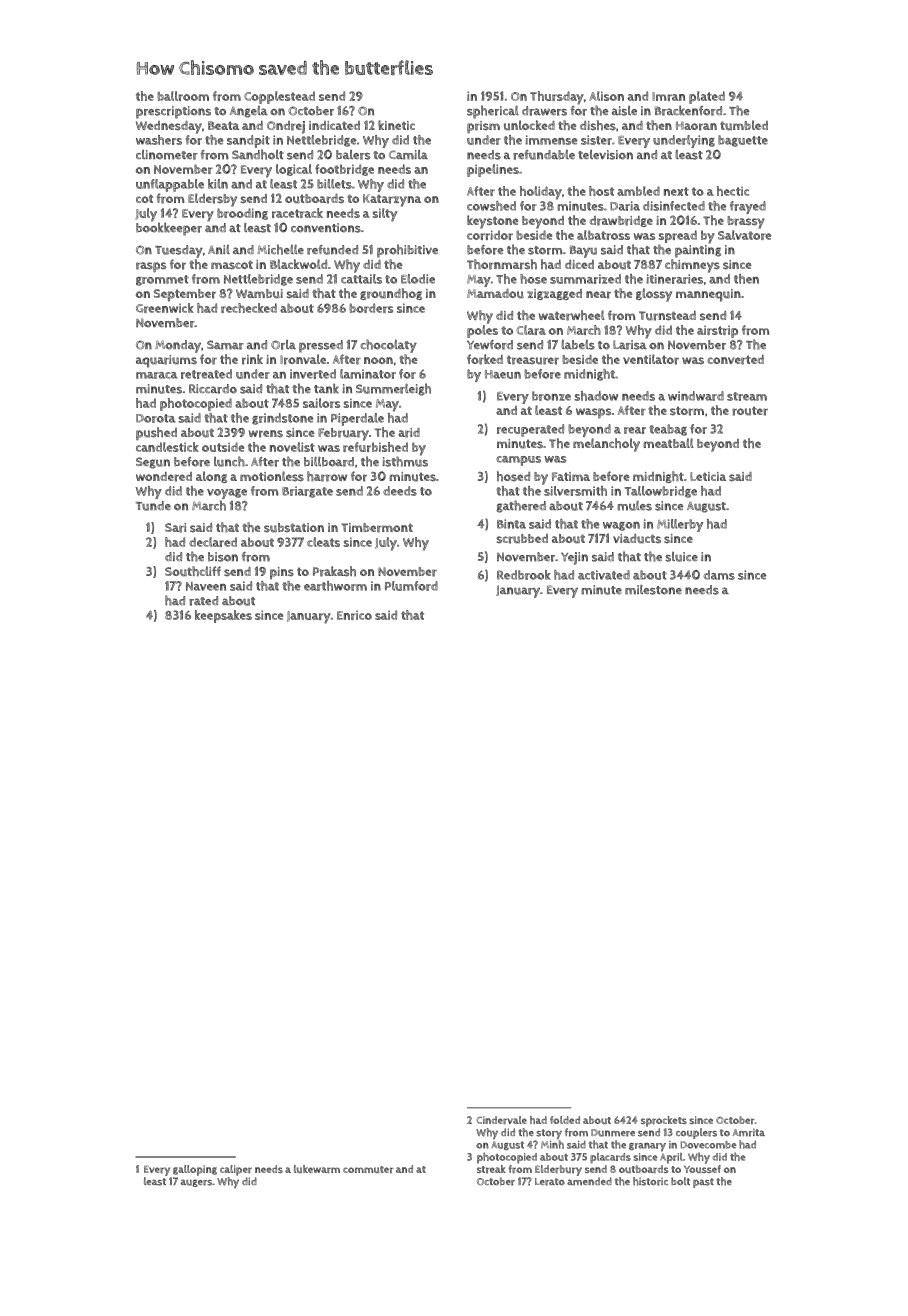 The height and width of the screenshot is (1316, 908). Describe the element at coordinates (565, 1120) in the screenshot. I see `folded` at that location.
